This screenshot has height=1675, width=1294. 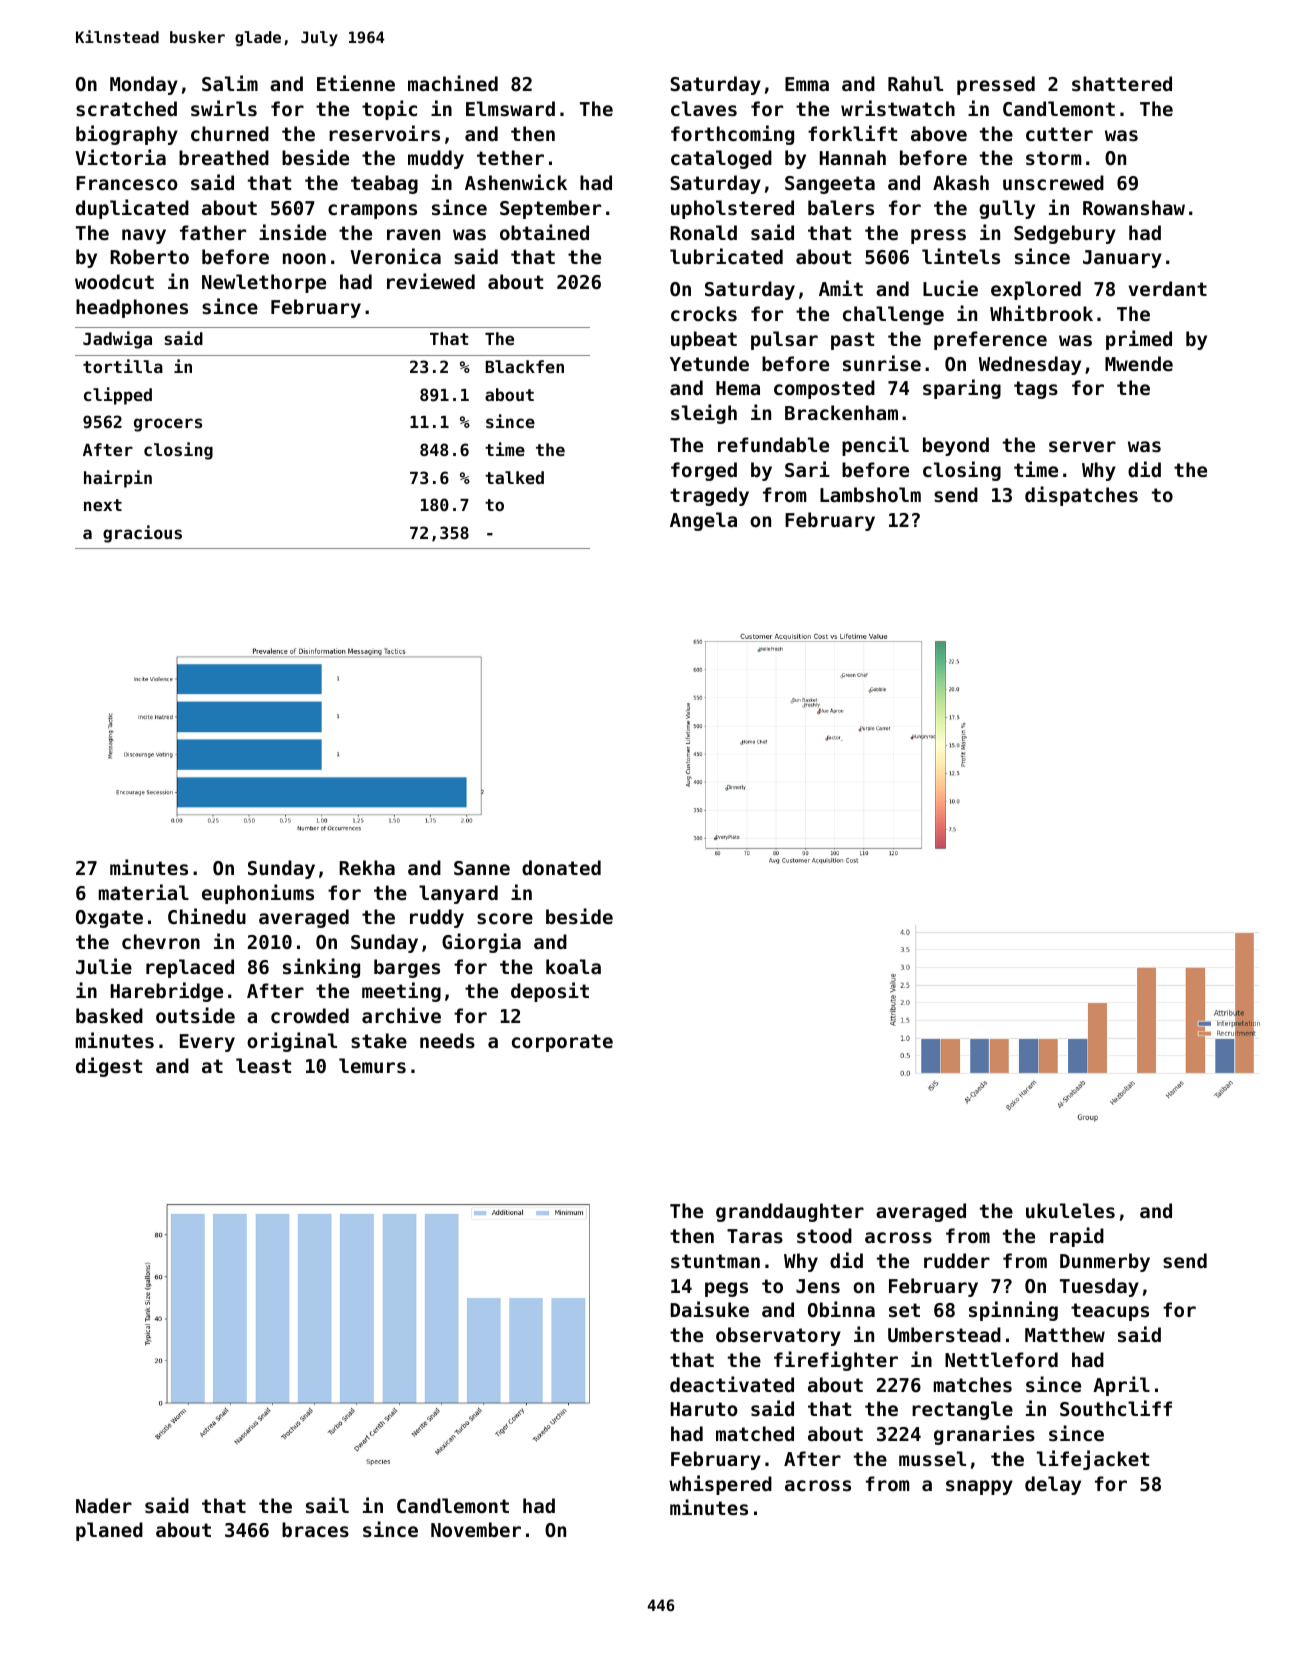 I want to click on dispatches, so click(x=1081, y=496).
